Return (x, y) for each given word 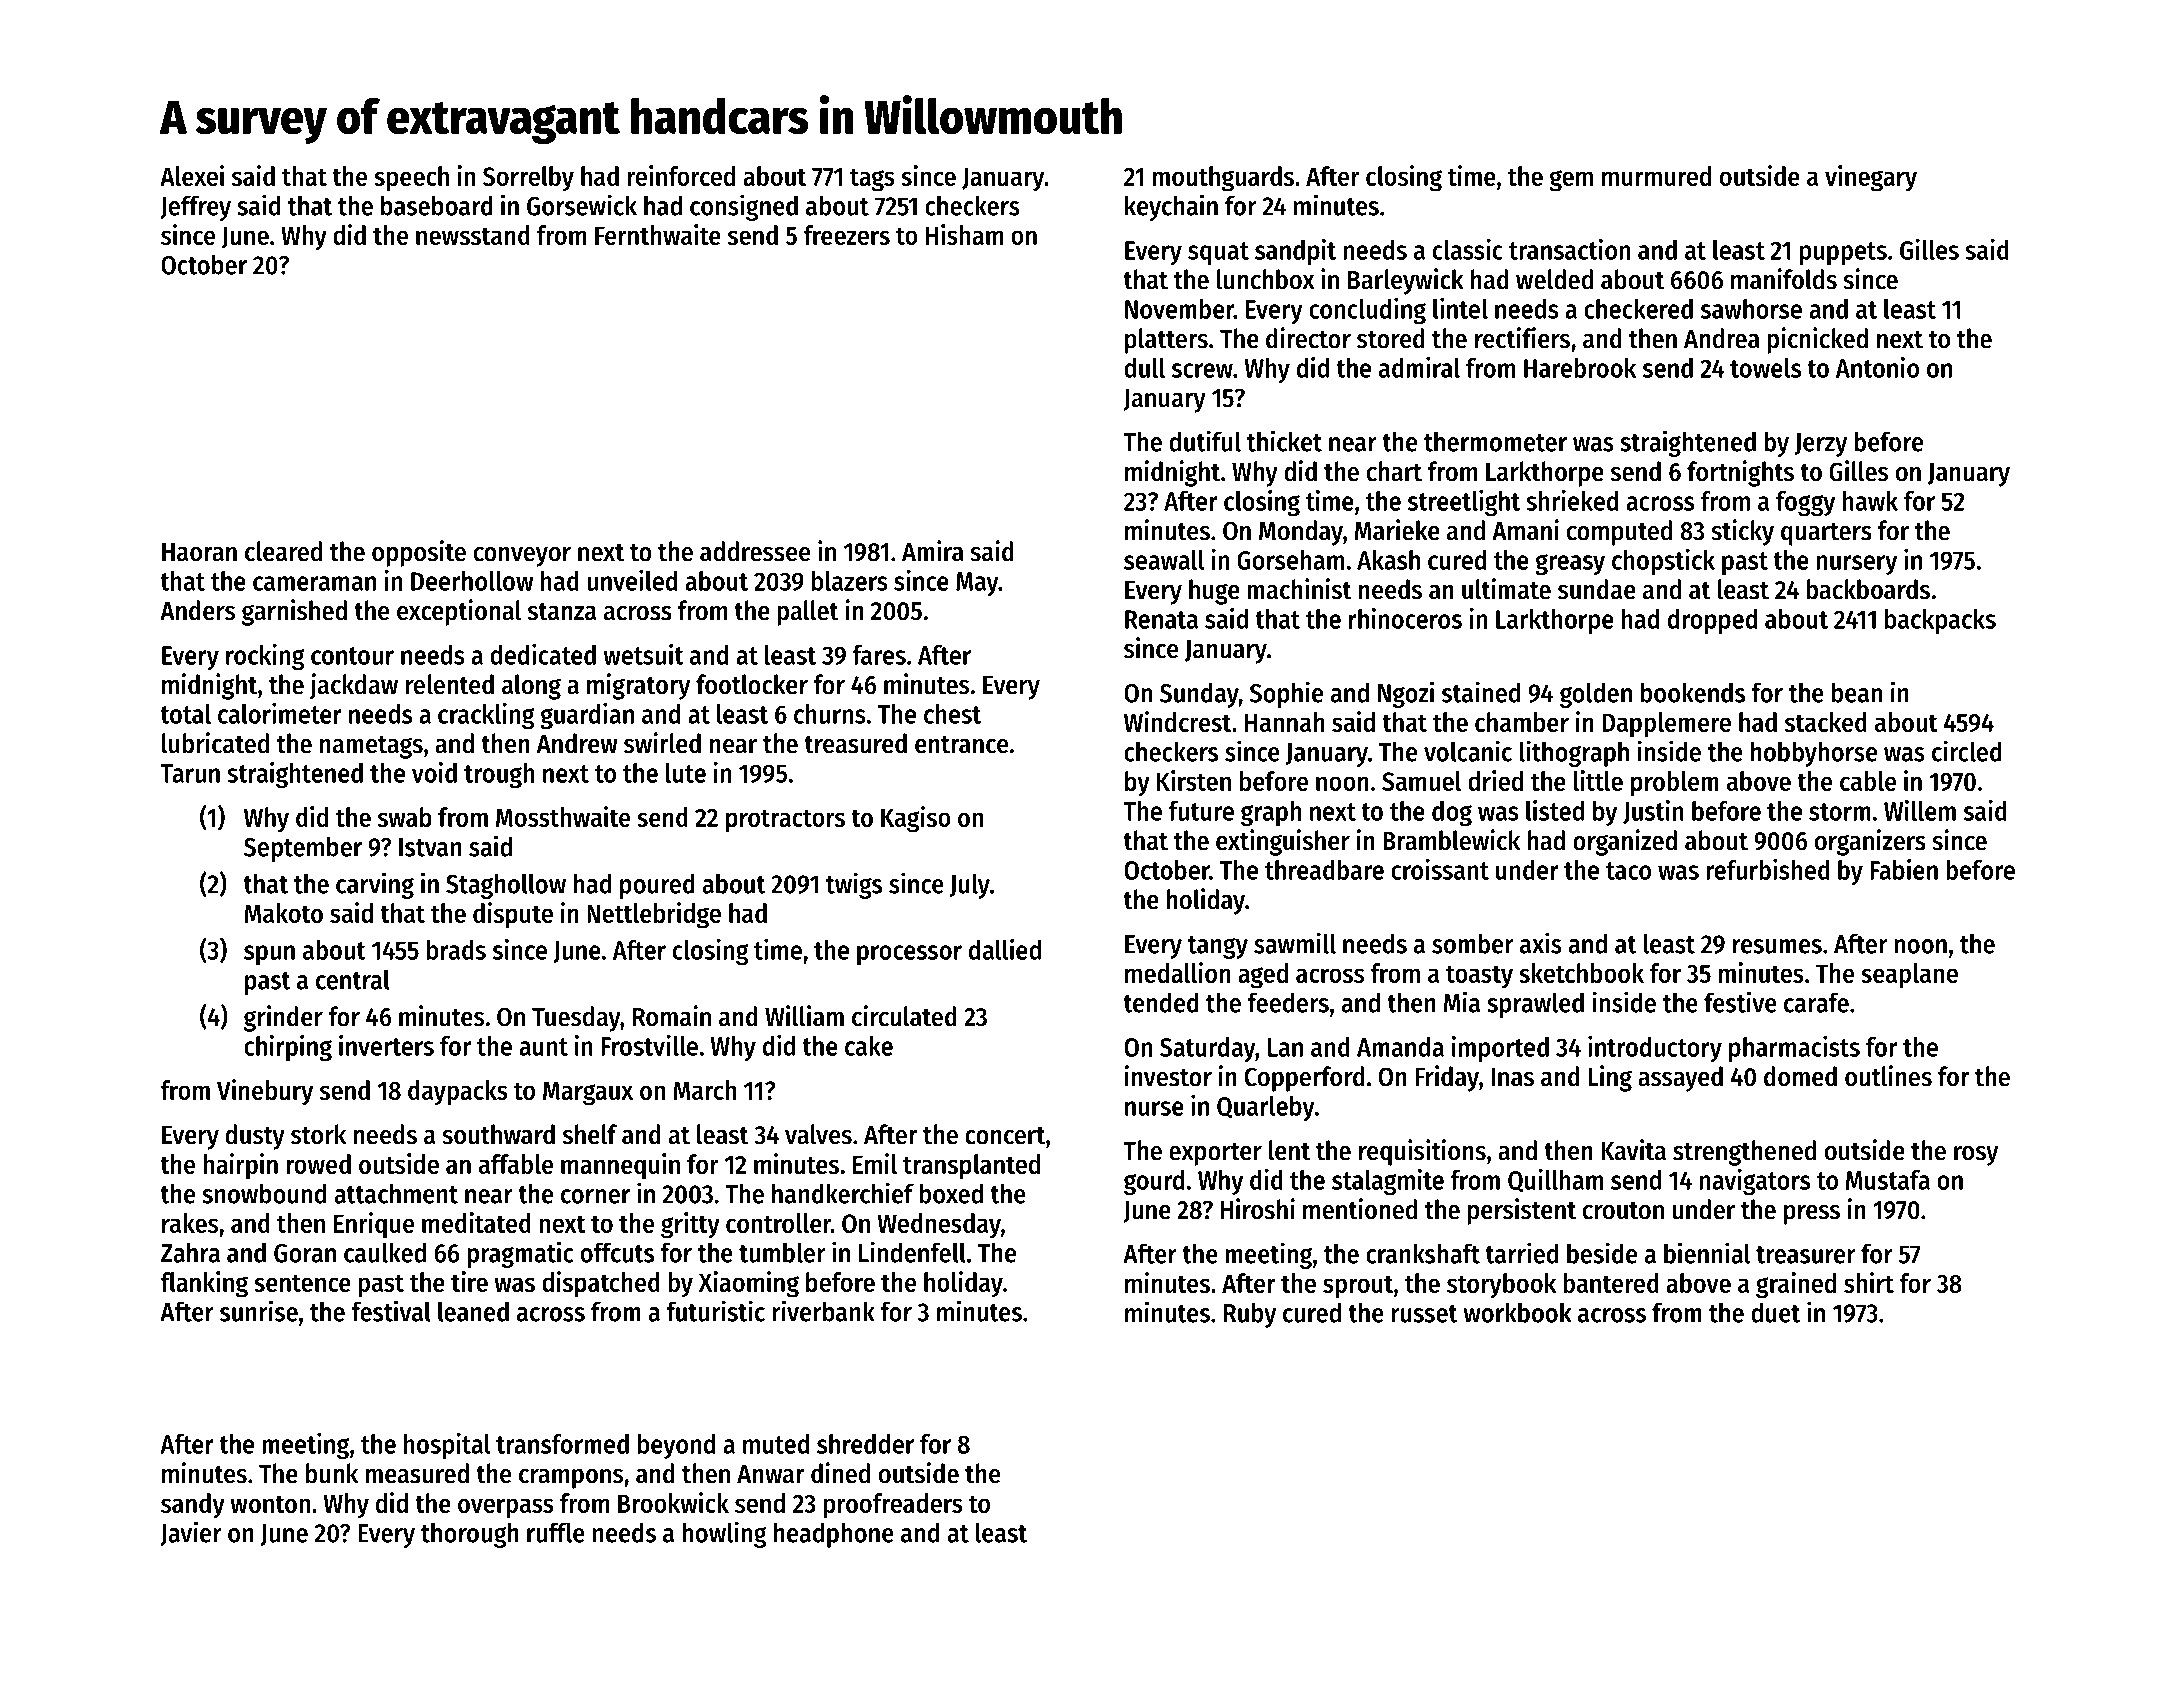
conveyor (522, 557)
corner (595, 1196)
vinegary (1871, 178)
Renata (1161, 619)
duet (1775, 1312)
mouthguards (1223, 179)
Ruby (1250, 1315)
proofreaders (893, 1506)
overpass (506, 1508)
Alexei (192, 175)
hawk (1870, 501)
